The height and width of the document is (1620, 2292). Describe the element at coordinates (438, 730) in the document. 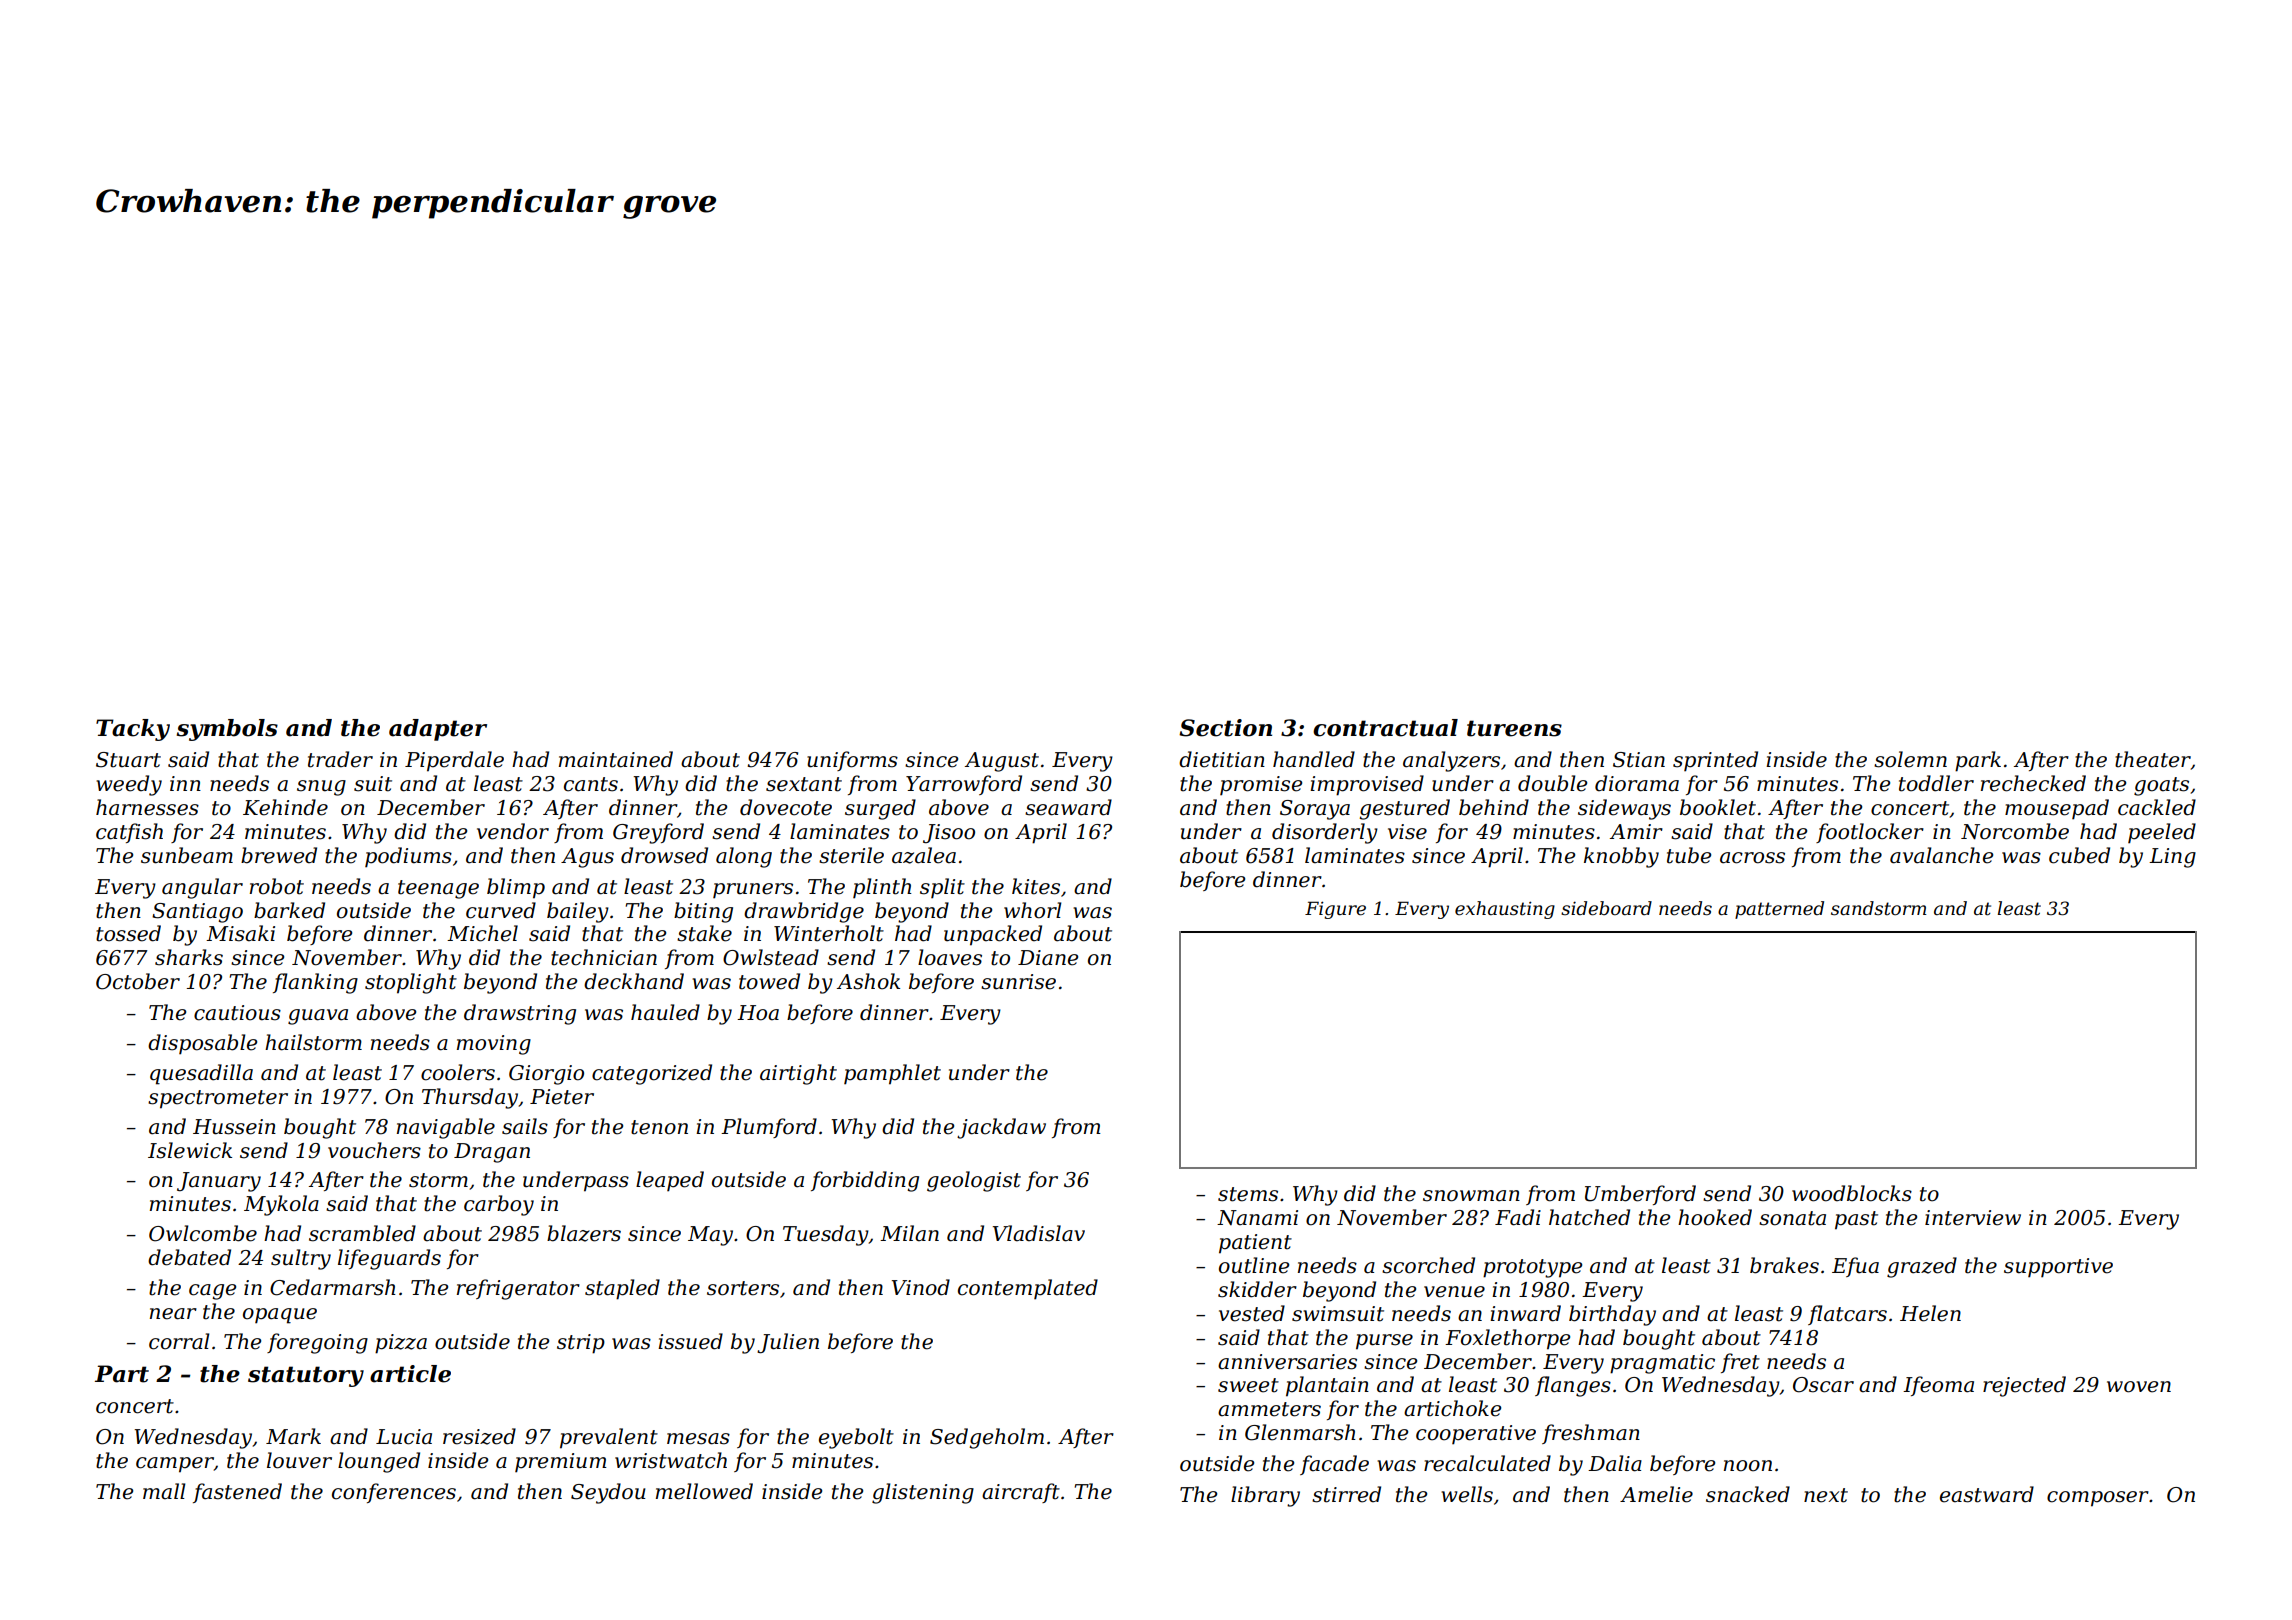

I see `adapter` at that location.
